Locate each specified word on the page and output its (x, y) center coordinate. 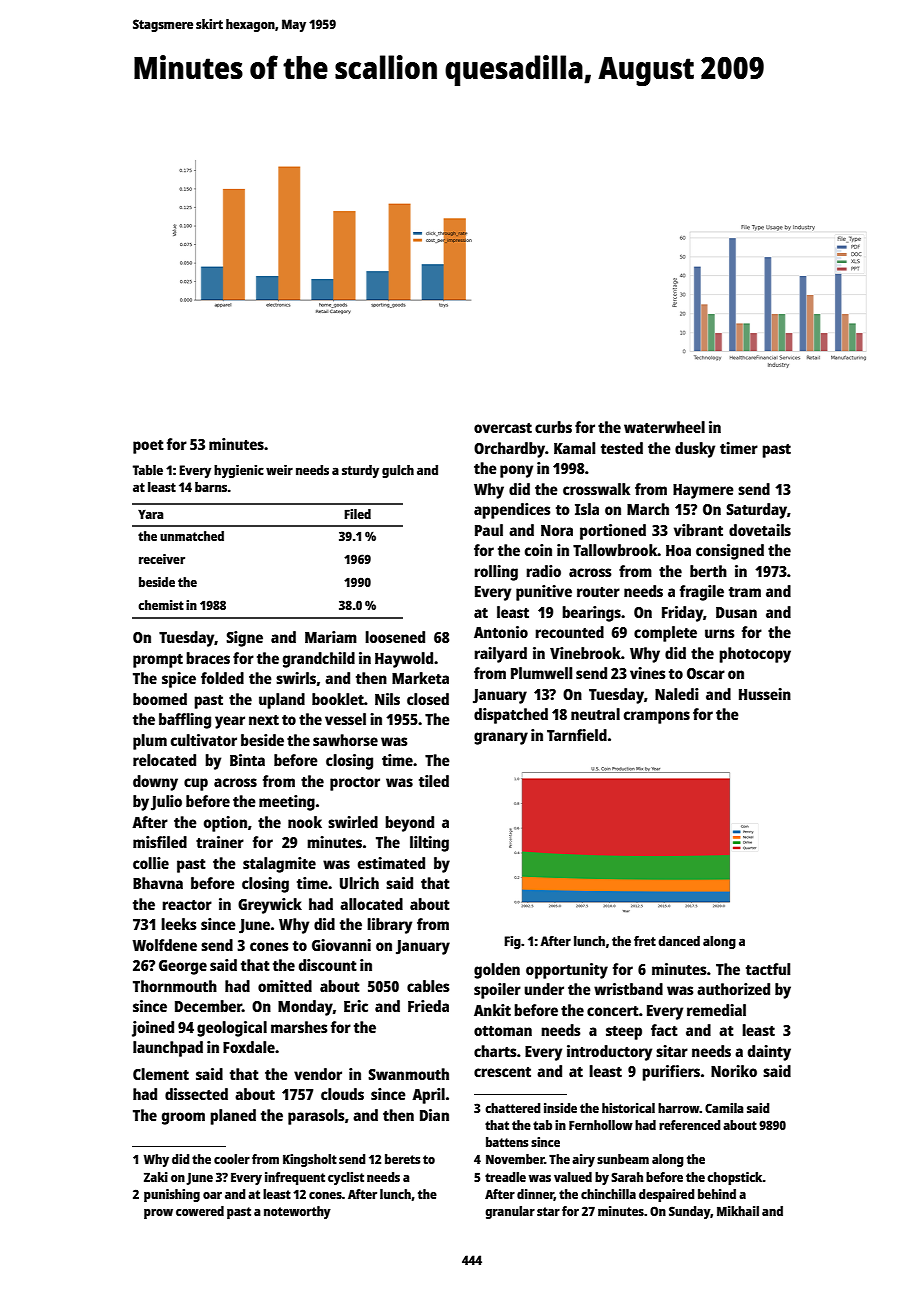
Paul (489, 530)
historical (628, 1108)
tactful (768, 969)
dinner (535, 1195)
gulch (398, 471)
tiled (434, 781)
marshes (299, 1027)
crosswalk (596, 489)
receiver (162, 559)
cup (196, 784)
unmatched (192, 536)
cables (428, 986)
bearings (591, 614)
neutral (595, 714)
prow (158, 1214)
